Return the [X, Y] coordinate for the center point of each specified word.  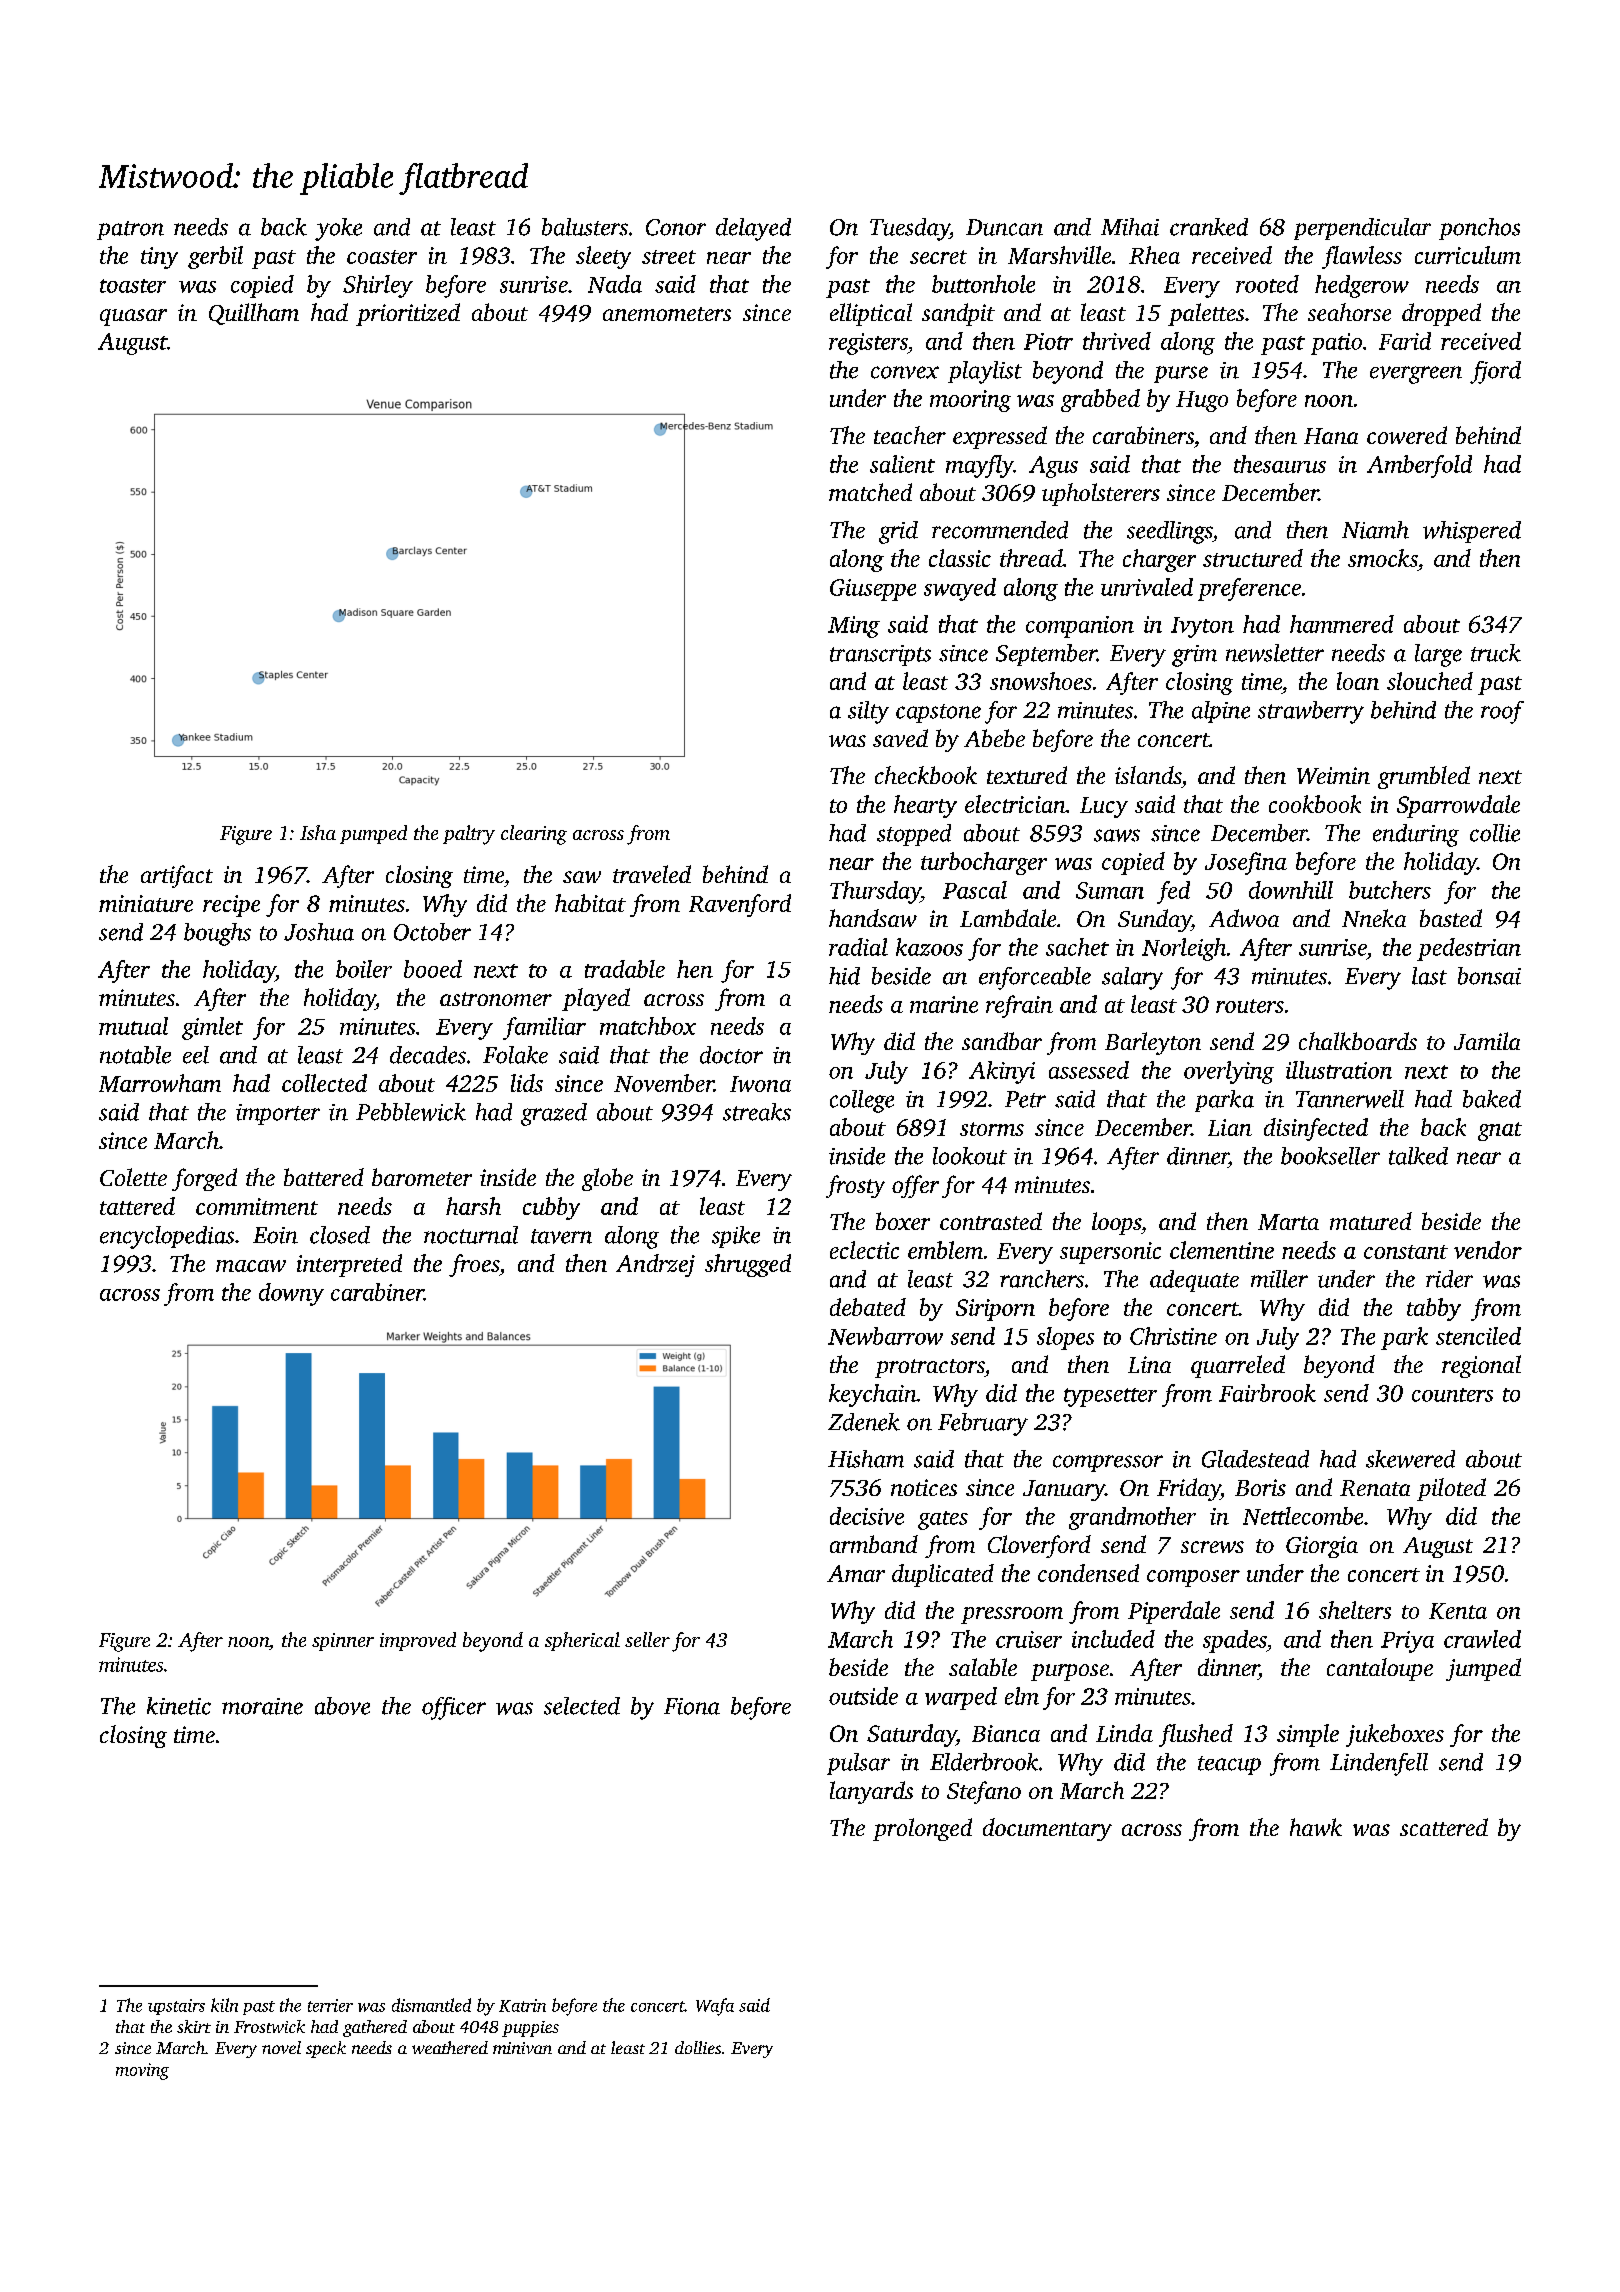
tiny [159, 258]
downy [291, 1294]
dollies [698, 2047]
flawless [1362, 257]
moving [142, 2071]
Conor [676, 227]
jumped [1483, 1669]
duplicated [943, 1575]
